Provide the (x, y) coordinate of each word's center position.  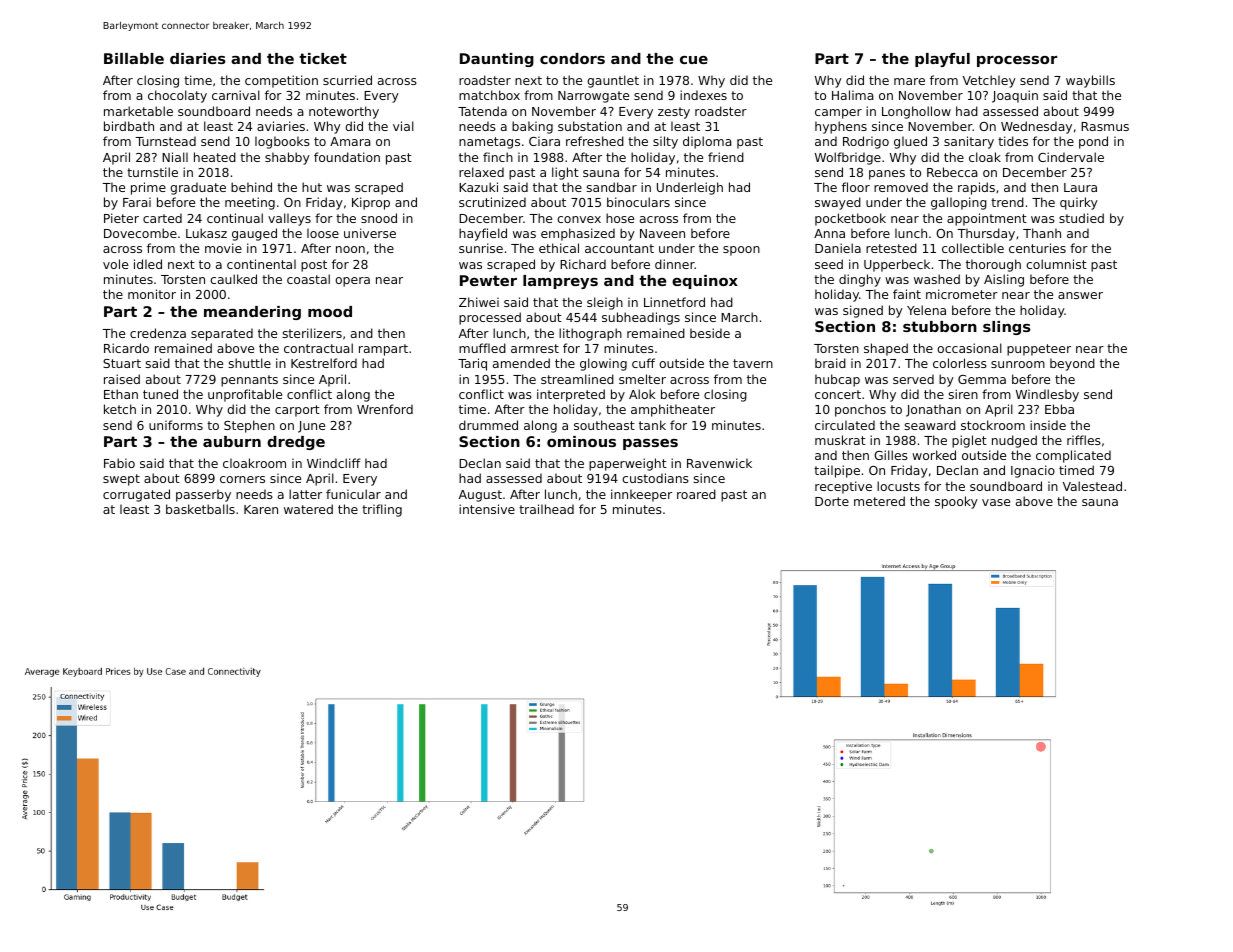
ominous (581, 441)
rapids (976, 188)
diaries (197, 58)
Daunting (497, 60)
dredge (296, 443)
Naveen (662, 233)
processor (1017, 61)
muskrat (840, 440)
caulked (233, 279)
